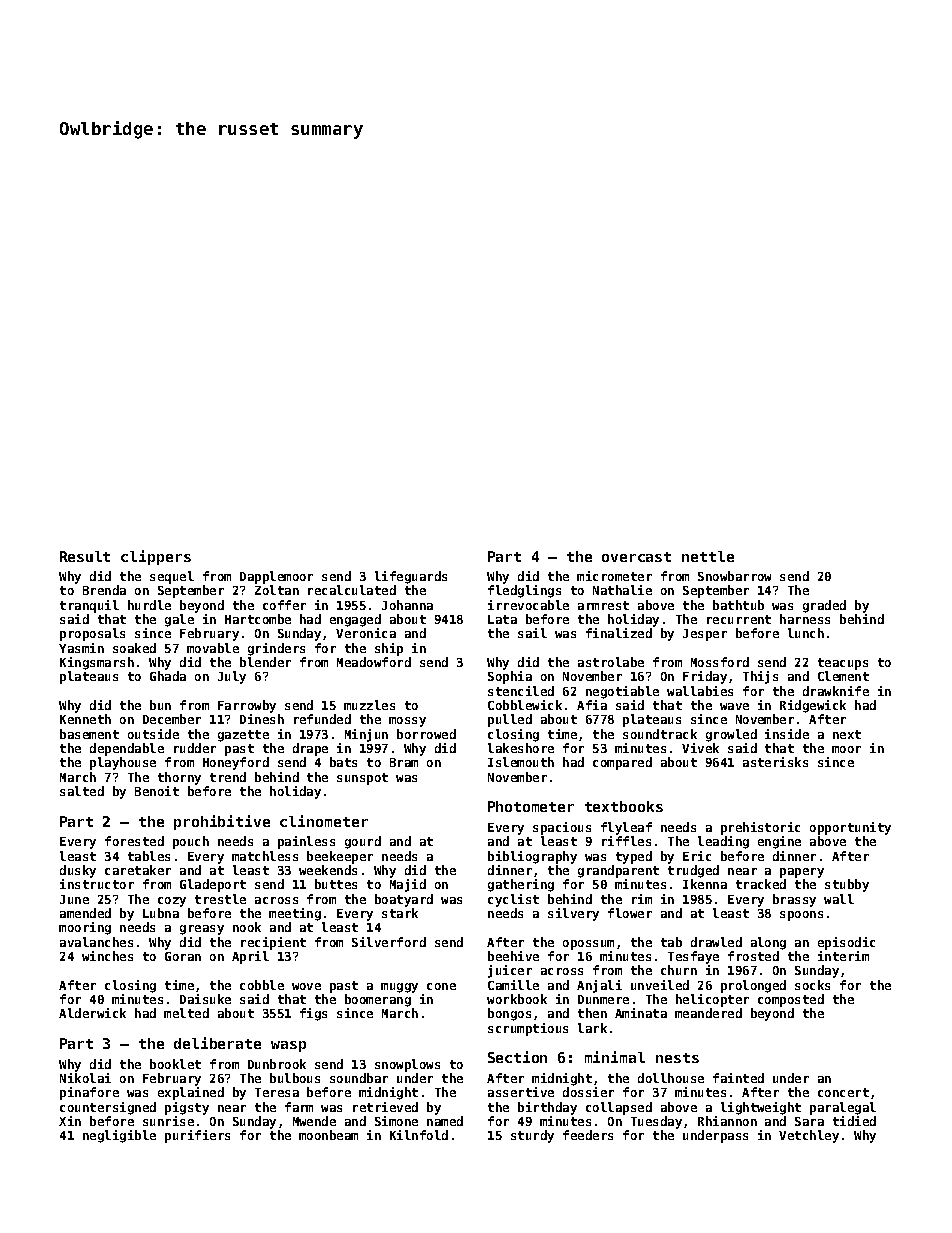 The height and width of the screenshot is (1233, 952). What do you see at coordinates (419, 1135) in the screenshot?
I see `Kilnfold` at bounding box center [419, 1135].
